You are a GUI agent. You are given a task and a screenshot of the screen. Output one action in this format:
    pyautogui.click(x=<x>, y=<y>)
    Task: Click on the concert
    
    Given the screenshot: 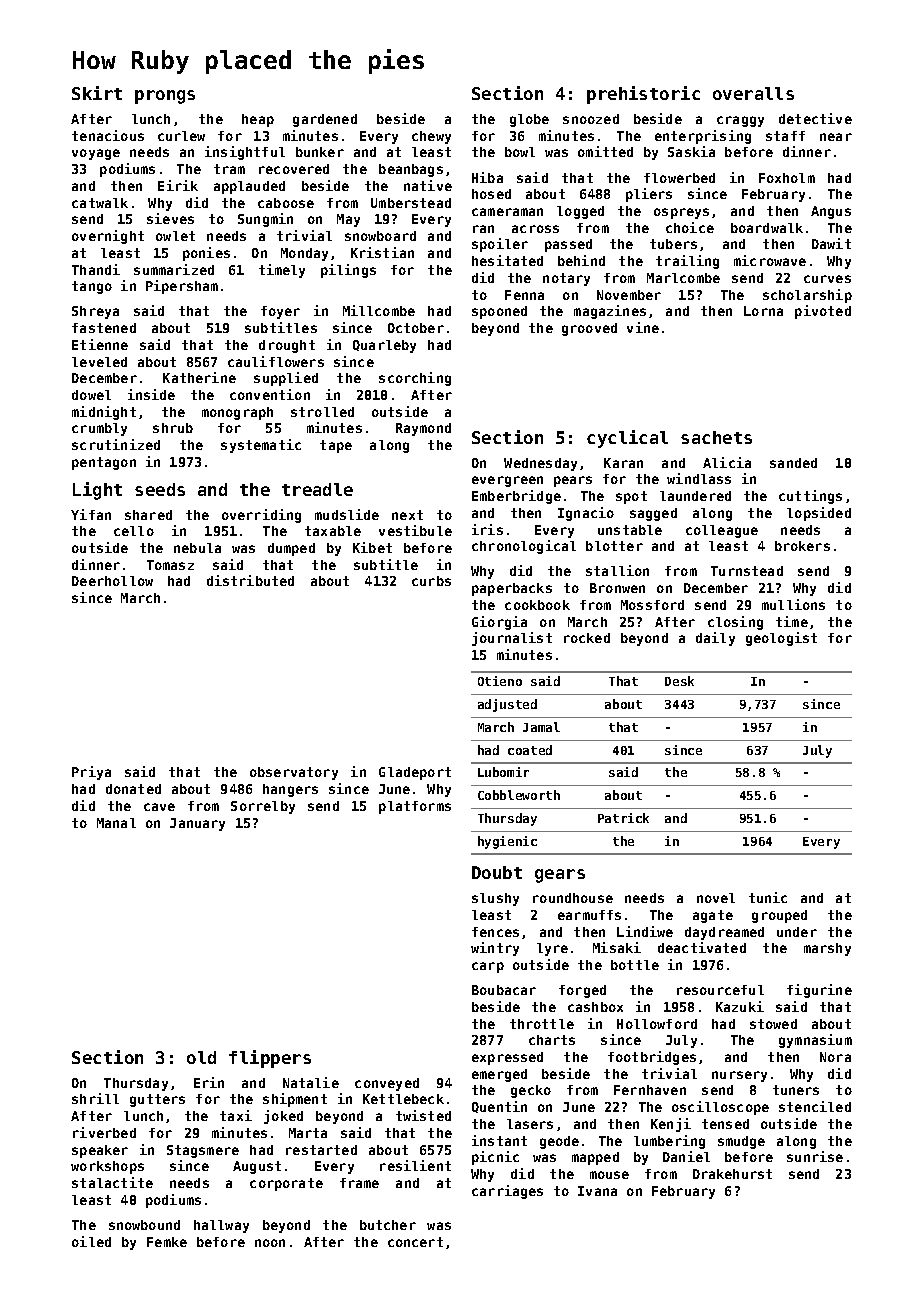 What is the action you would take?
    pyautogui.click(x=415, y=1242)
